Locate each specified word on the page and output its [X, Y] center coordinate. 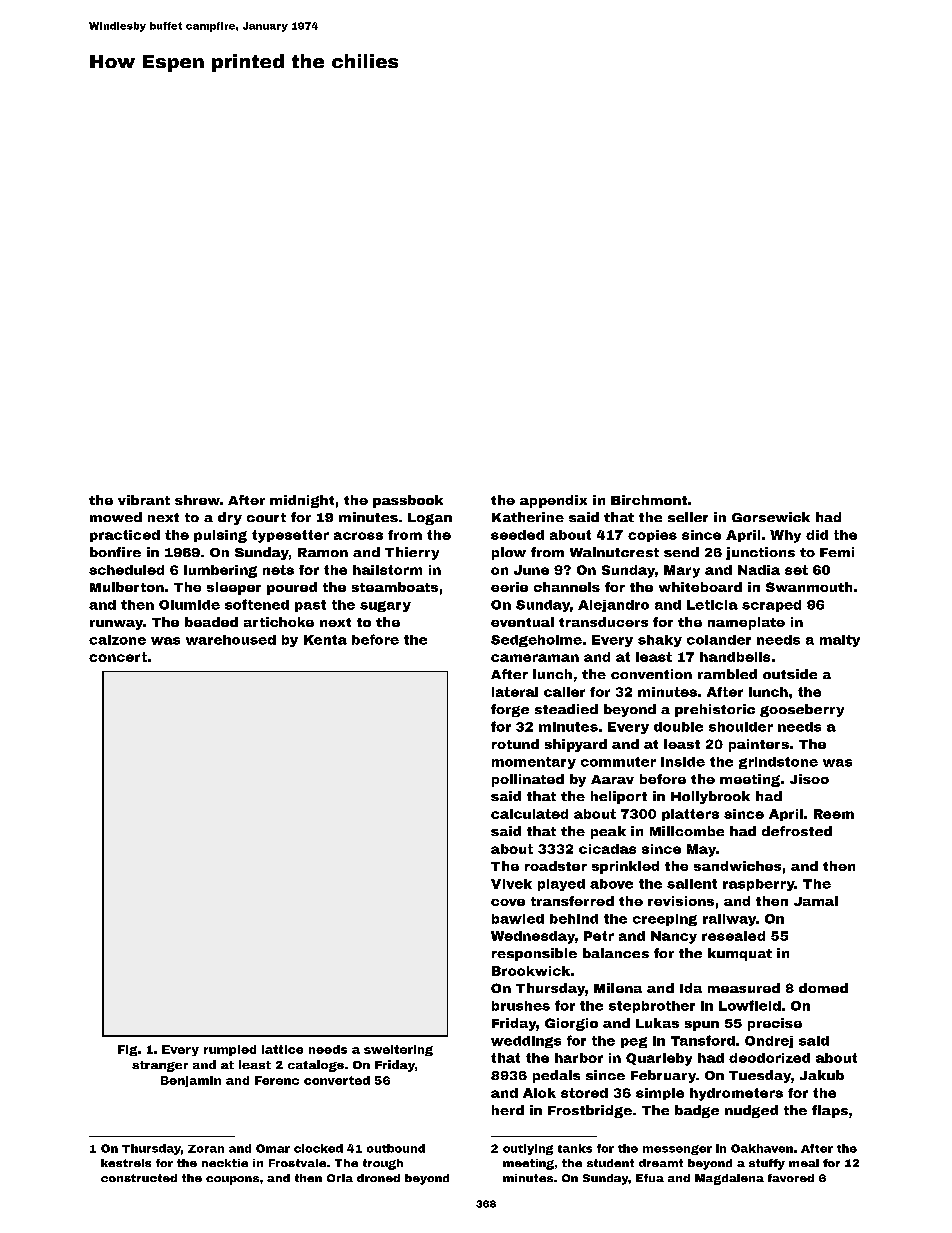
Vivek [511, 884]
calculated [529, 814]
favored [791, 1178]
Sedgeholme [536, 641]
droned [378, 1178]
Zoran [206, 1149]
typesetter [290, 536]
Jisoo [809, 779]
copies [652, 536]
